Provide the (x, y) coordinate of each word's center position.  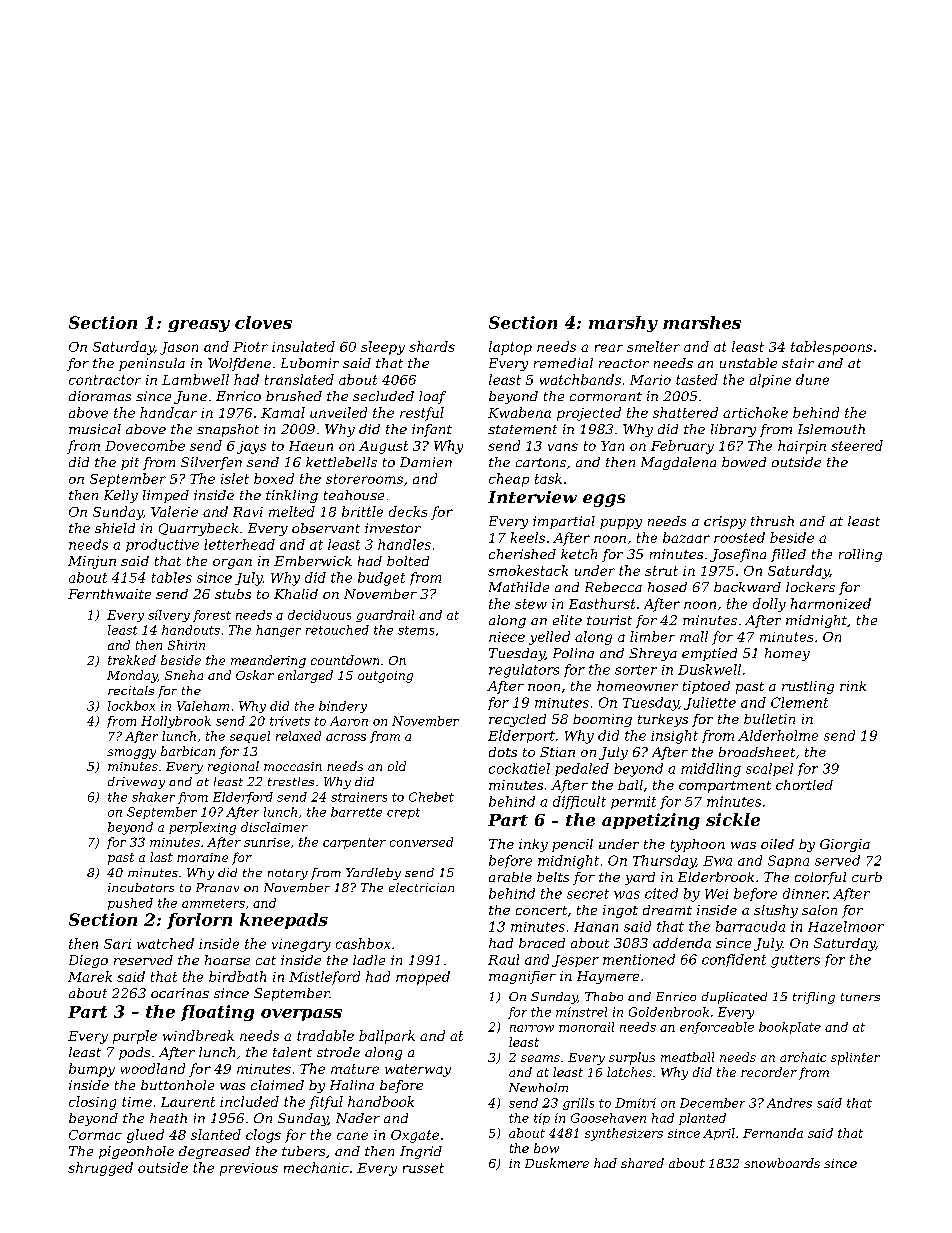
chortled (804, 785)
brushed (294, 396)
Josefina (738, 555)
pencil (572, 845)
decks (408, 511)
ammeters (213, 903)
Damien (426, 462)
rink (853, 686)
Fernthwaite (109, 594)
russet (423, 1168)
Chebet (431, 797)
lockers (810, 587)
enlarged (305, 676)
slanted (216, 1134)
